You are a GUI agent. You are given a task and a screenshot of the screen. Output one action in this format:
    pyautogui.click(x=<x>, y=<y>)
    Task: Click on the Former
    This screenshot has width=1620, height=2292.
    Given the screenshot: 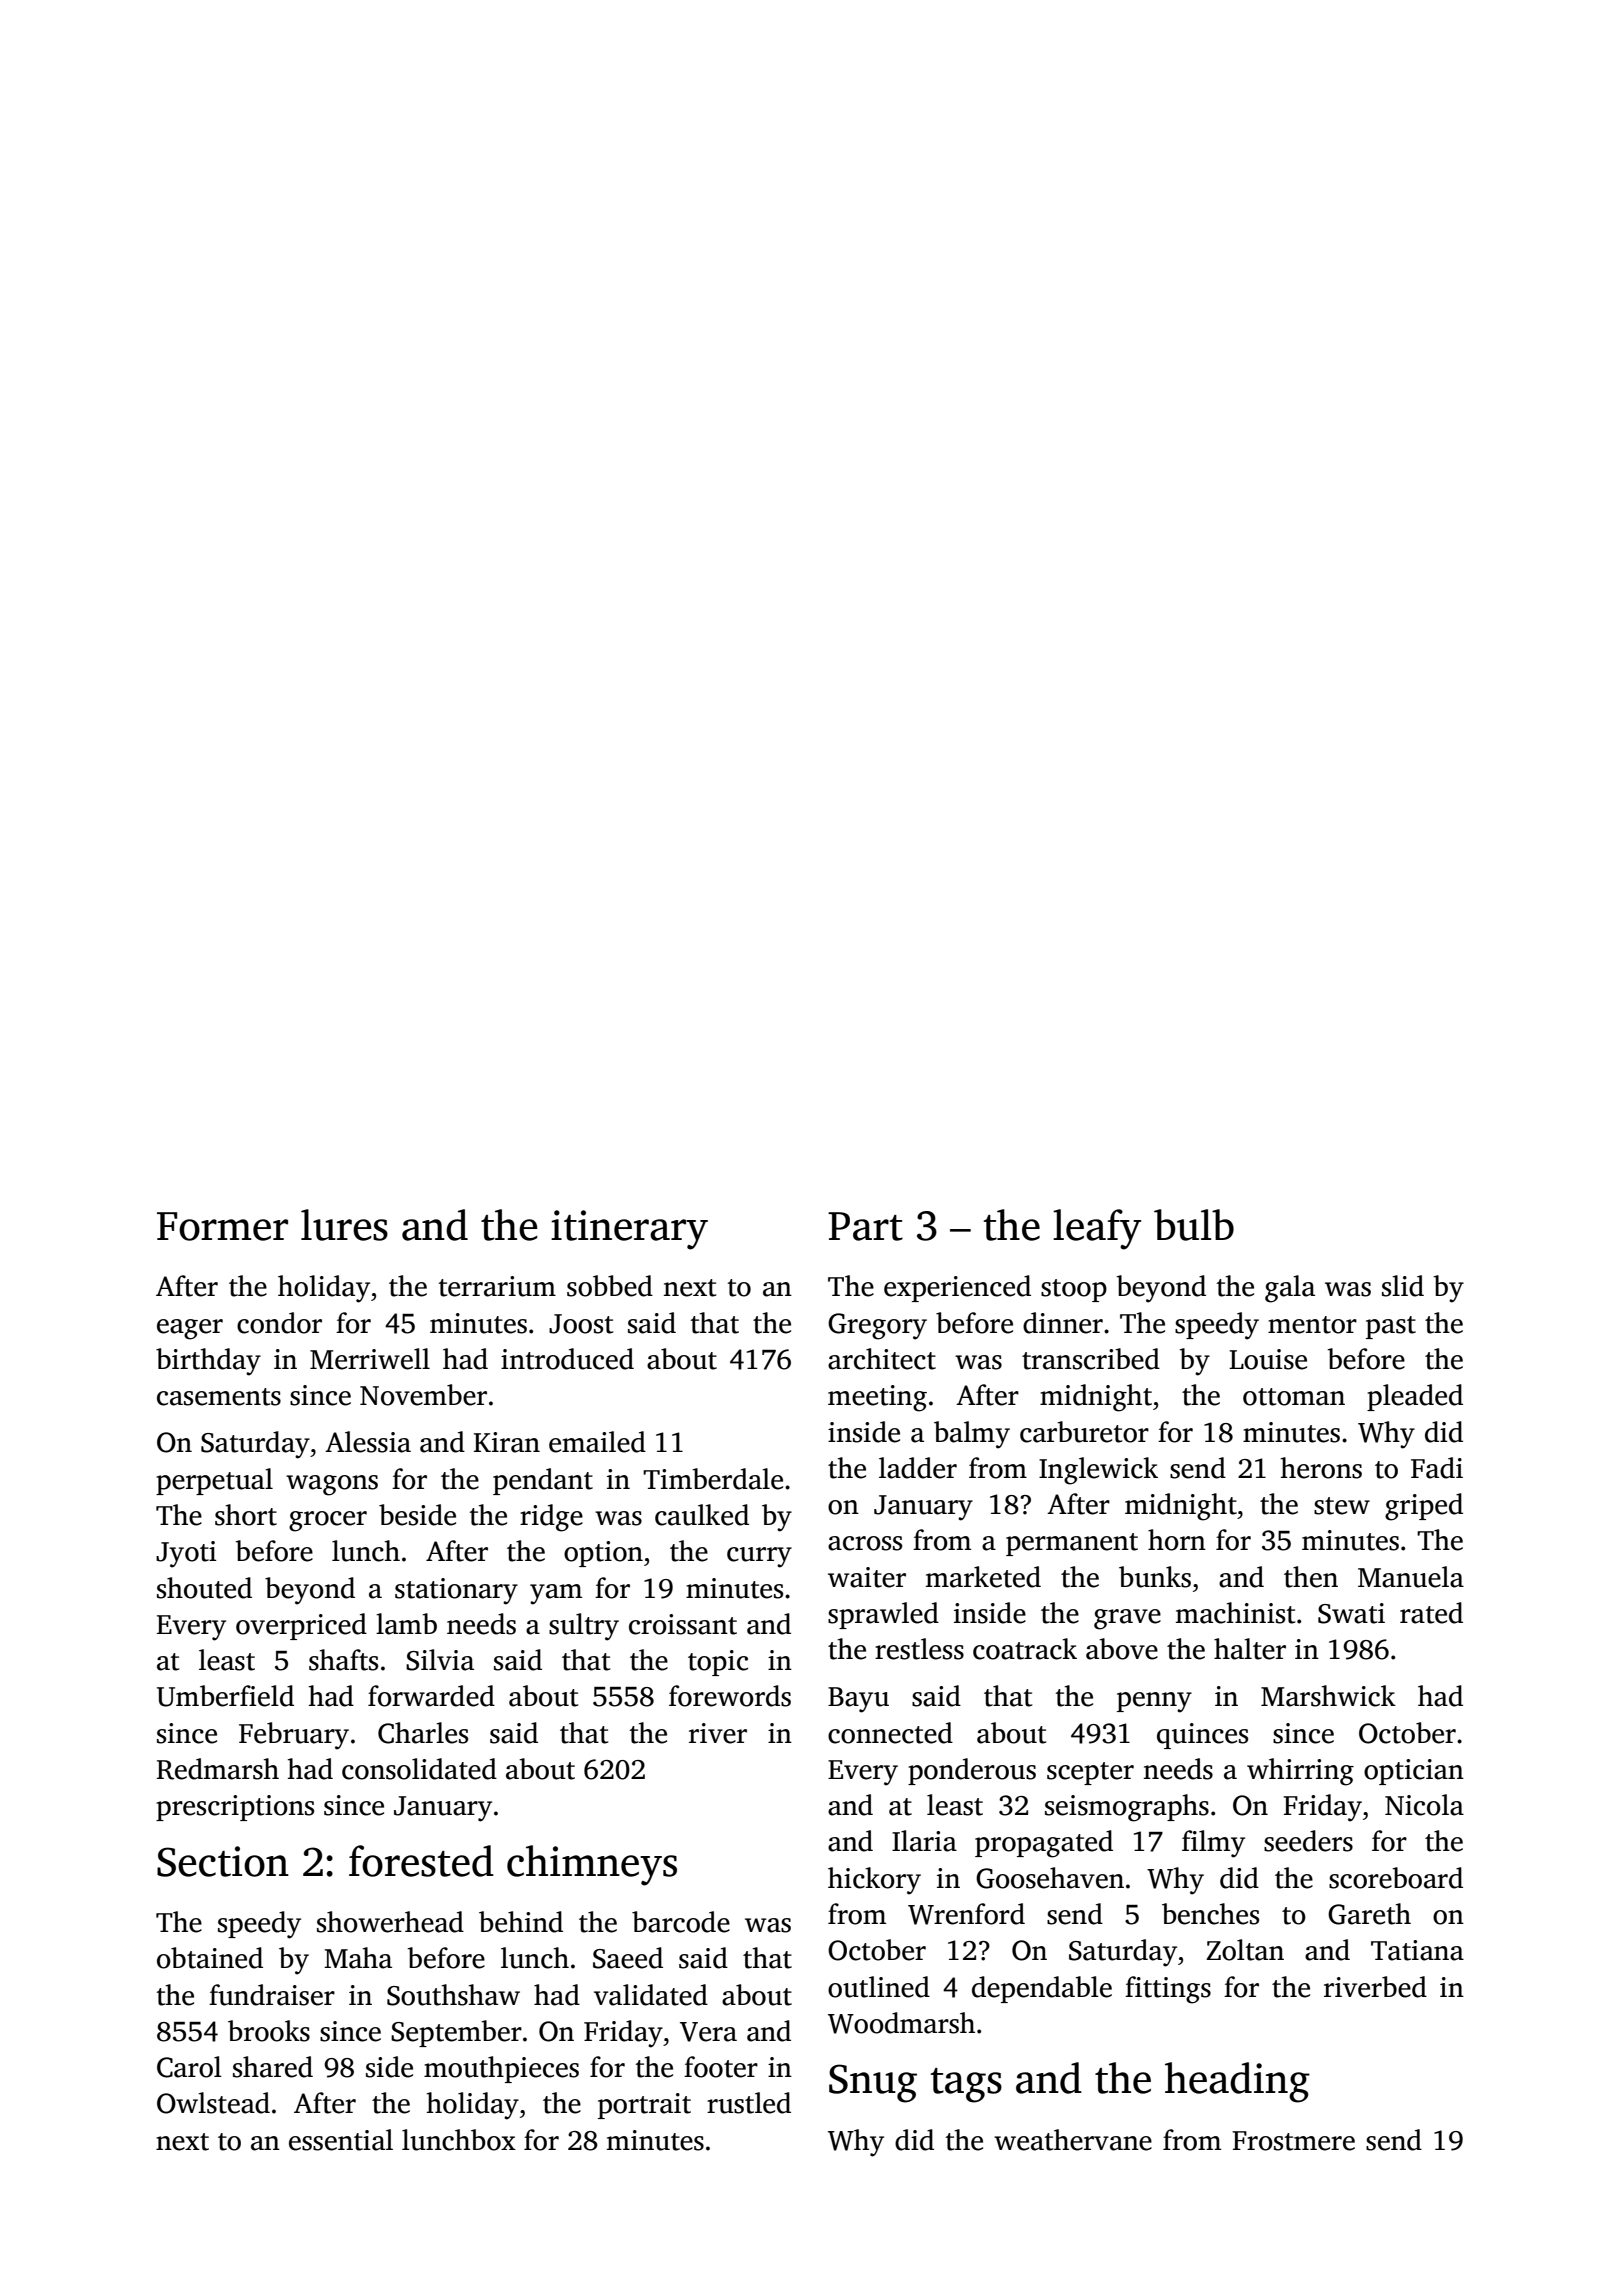 What is the action you would take?
    pyautogui.click(x=222, y=1226)
